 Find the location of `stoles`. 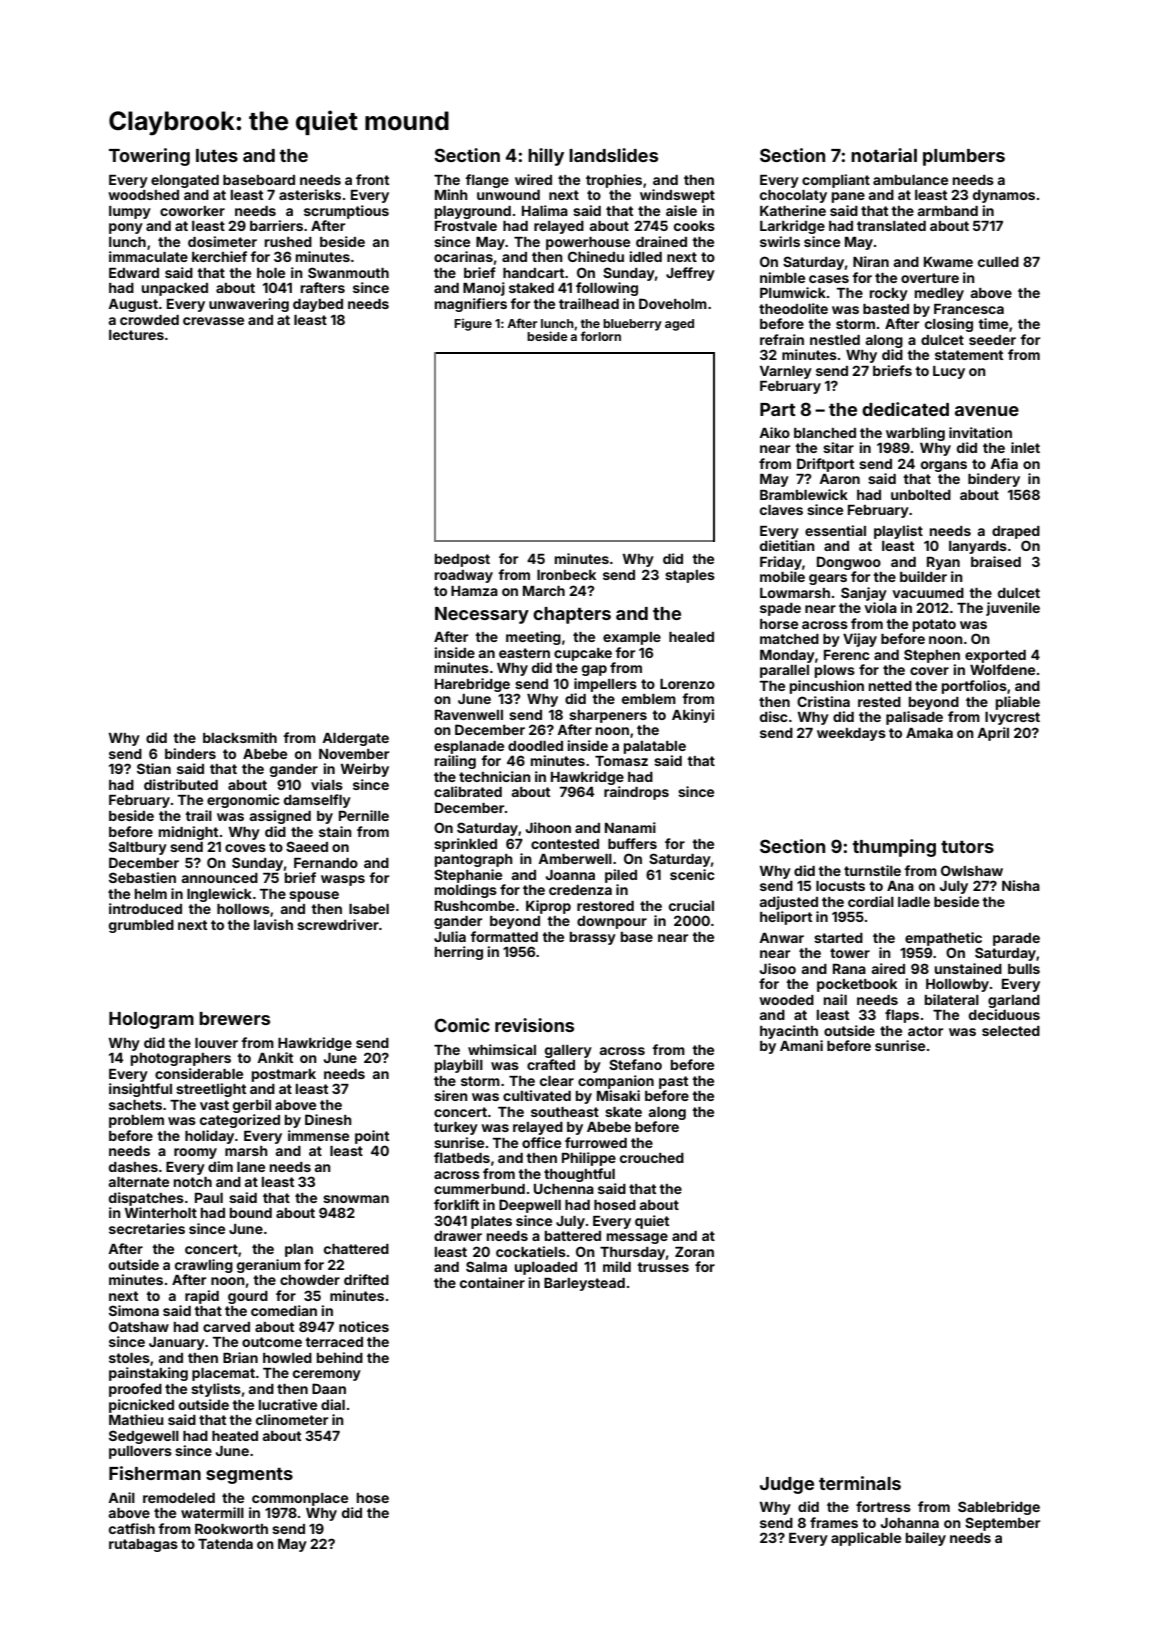

stoles is located at coordinates (129, 1358).
